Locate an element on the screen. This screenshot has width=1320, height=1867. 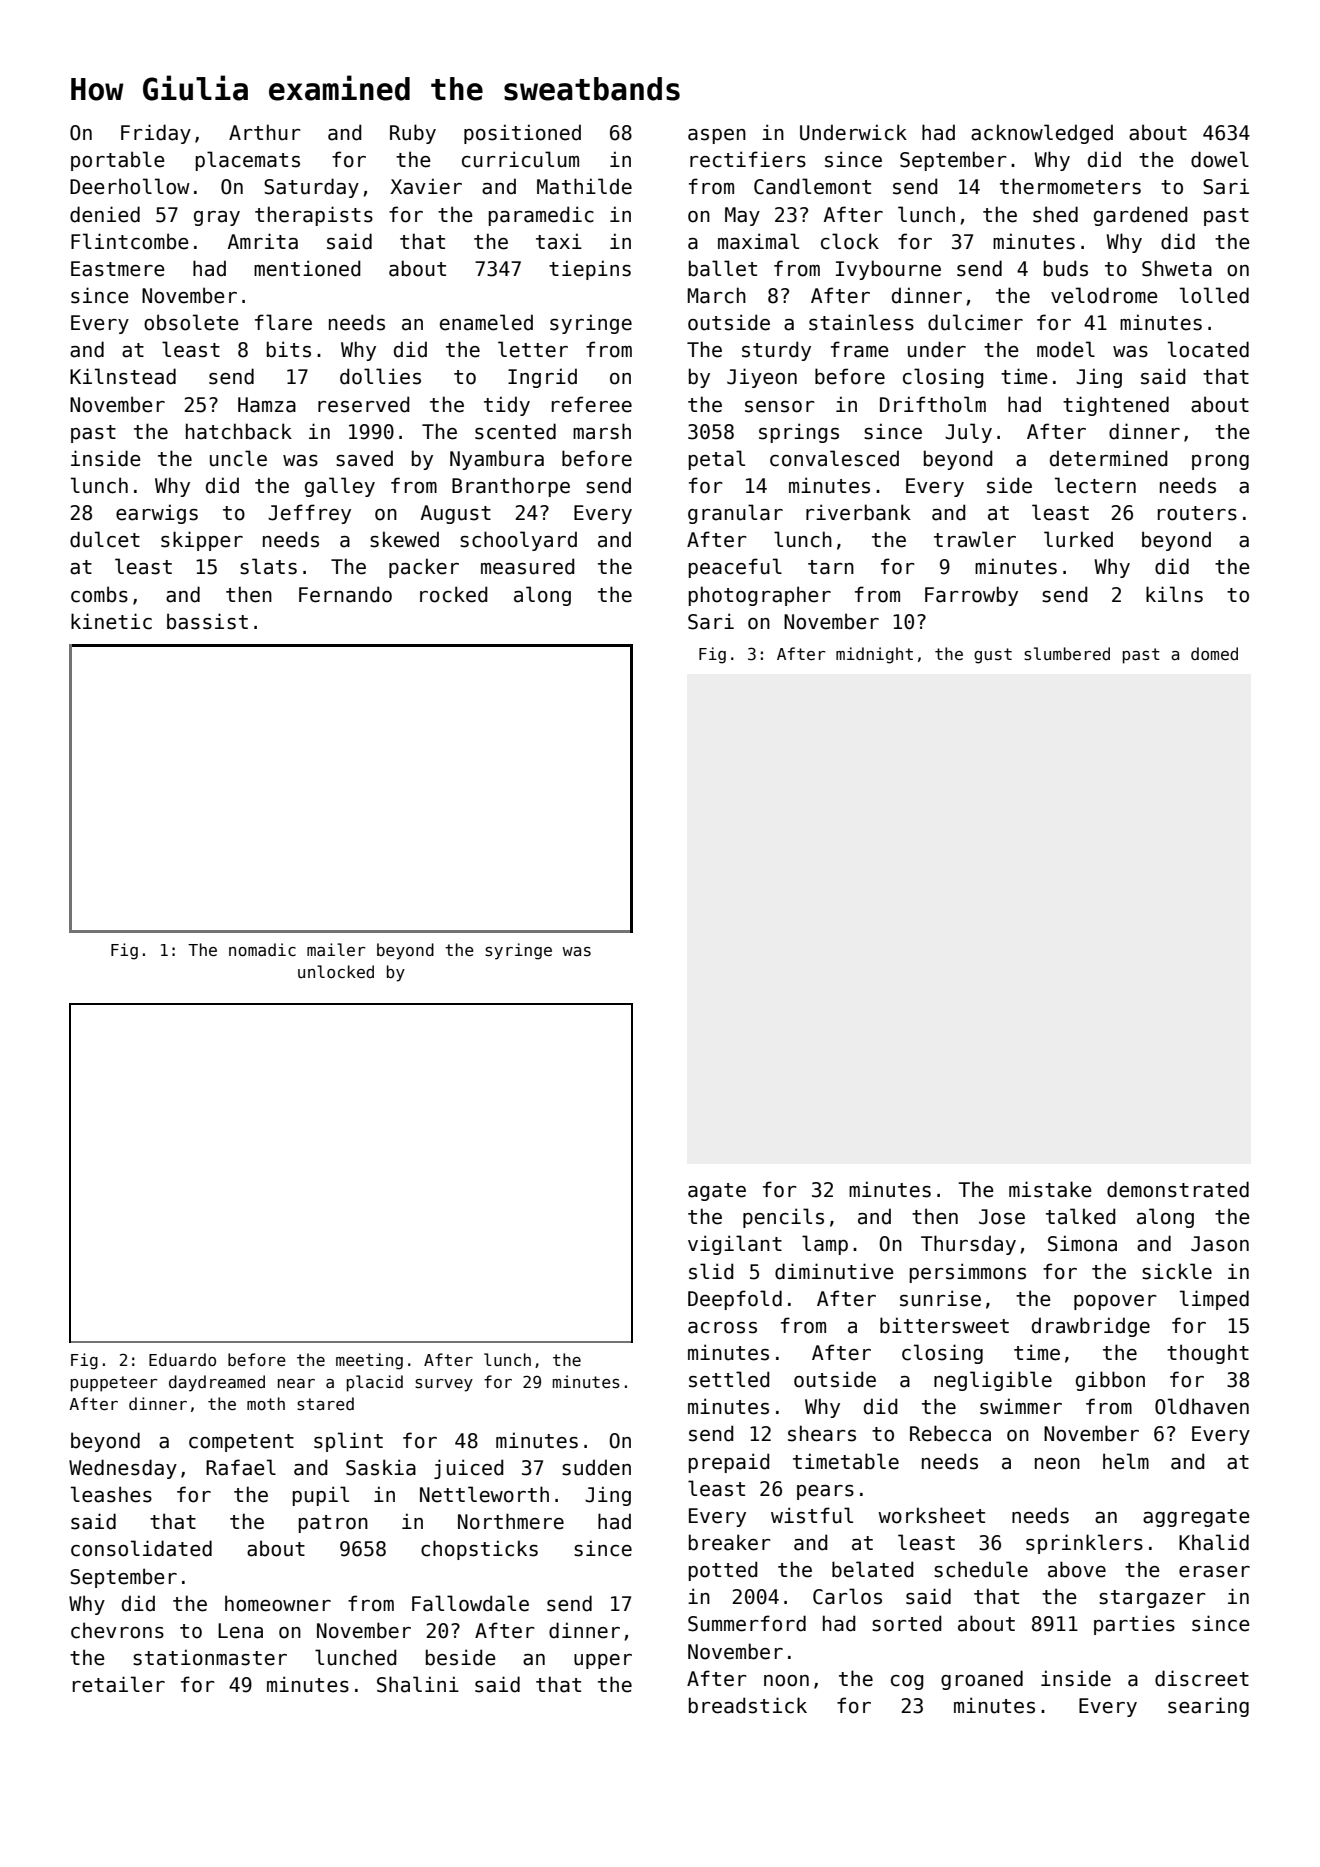
midnight is located at coordinates (874, 655).
